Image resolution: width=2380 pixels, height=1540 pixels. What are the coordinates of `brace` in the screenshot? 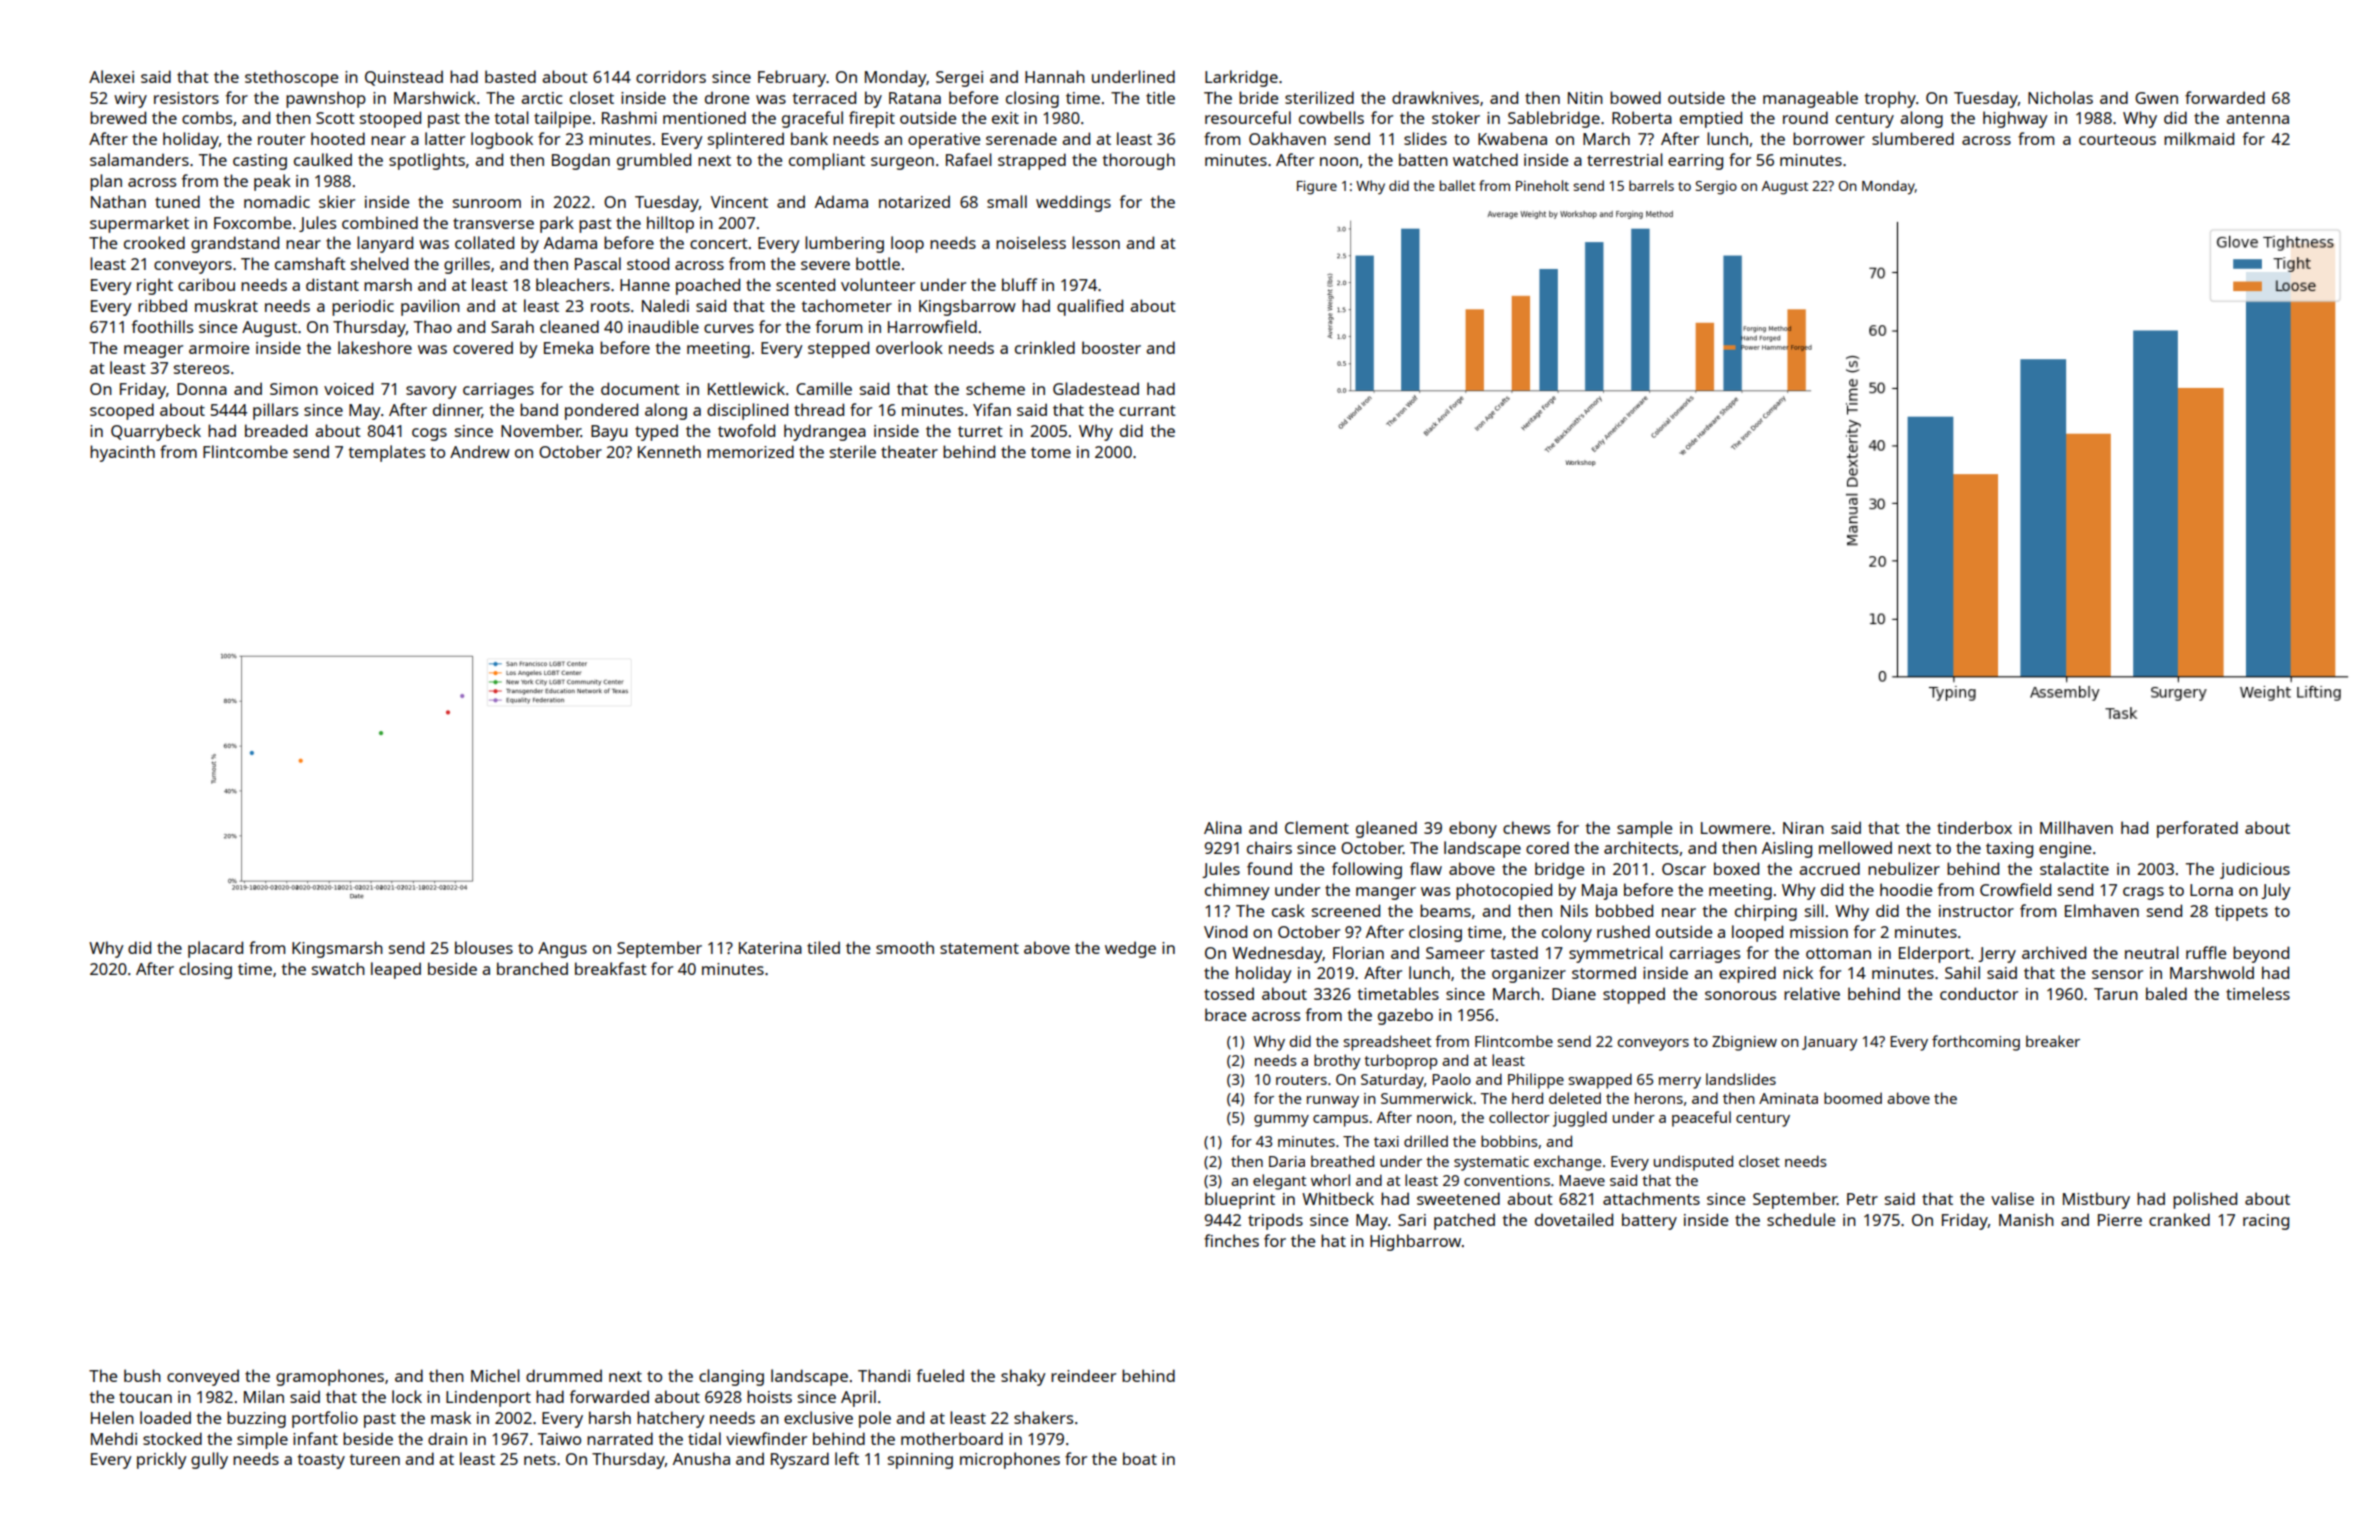 It's located at (1225, 1014).
